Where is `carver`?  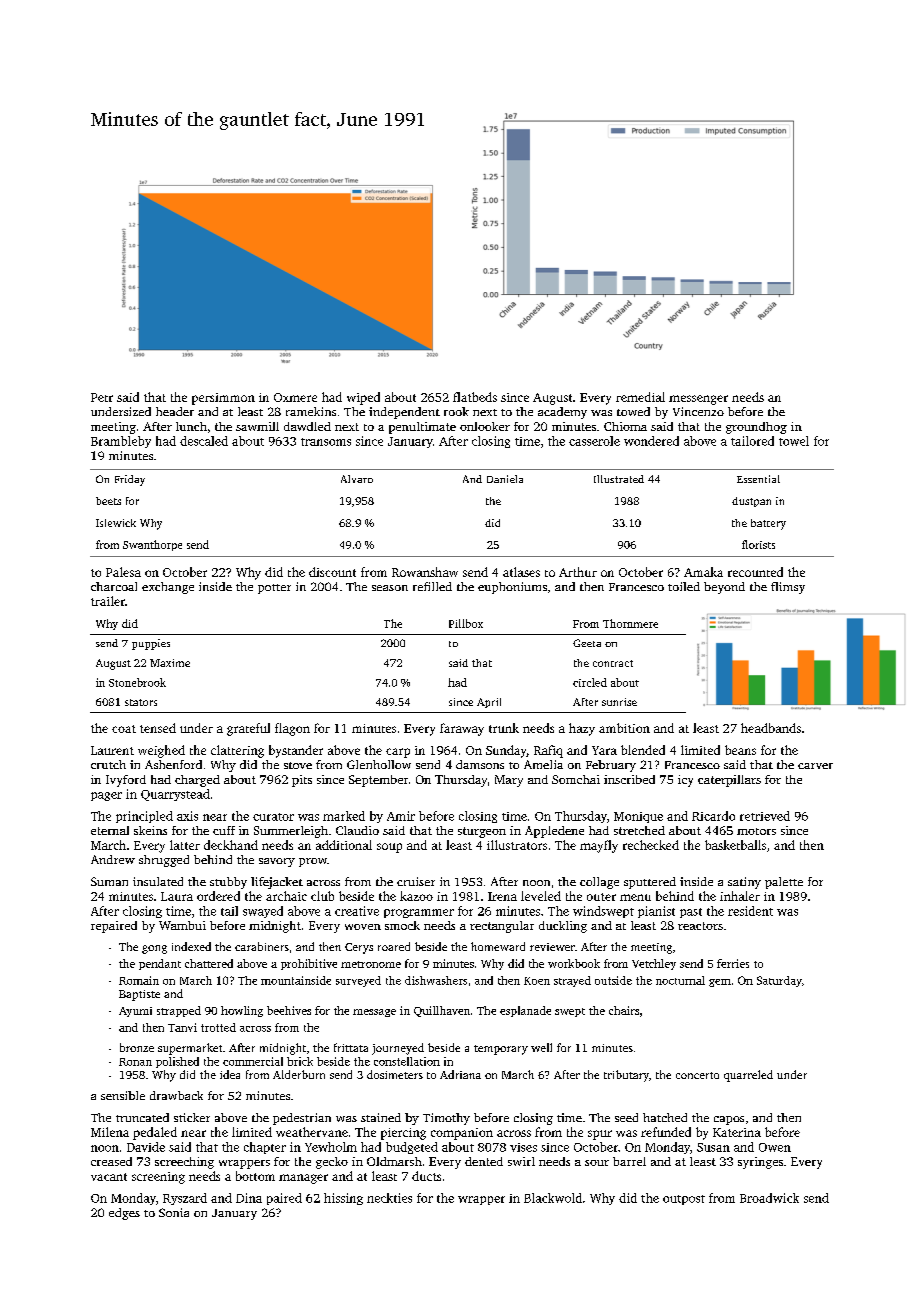 carver is located at coordinates (815, 766).
